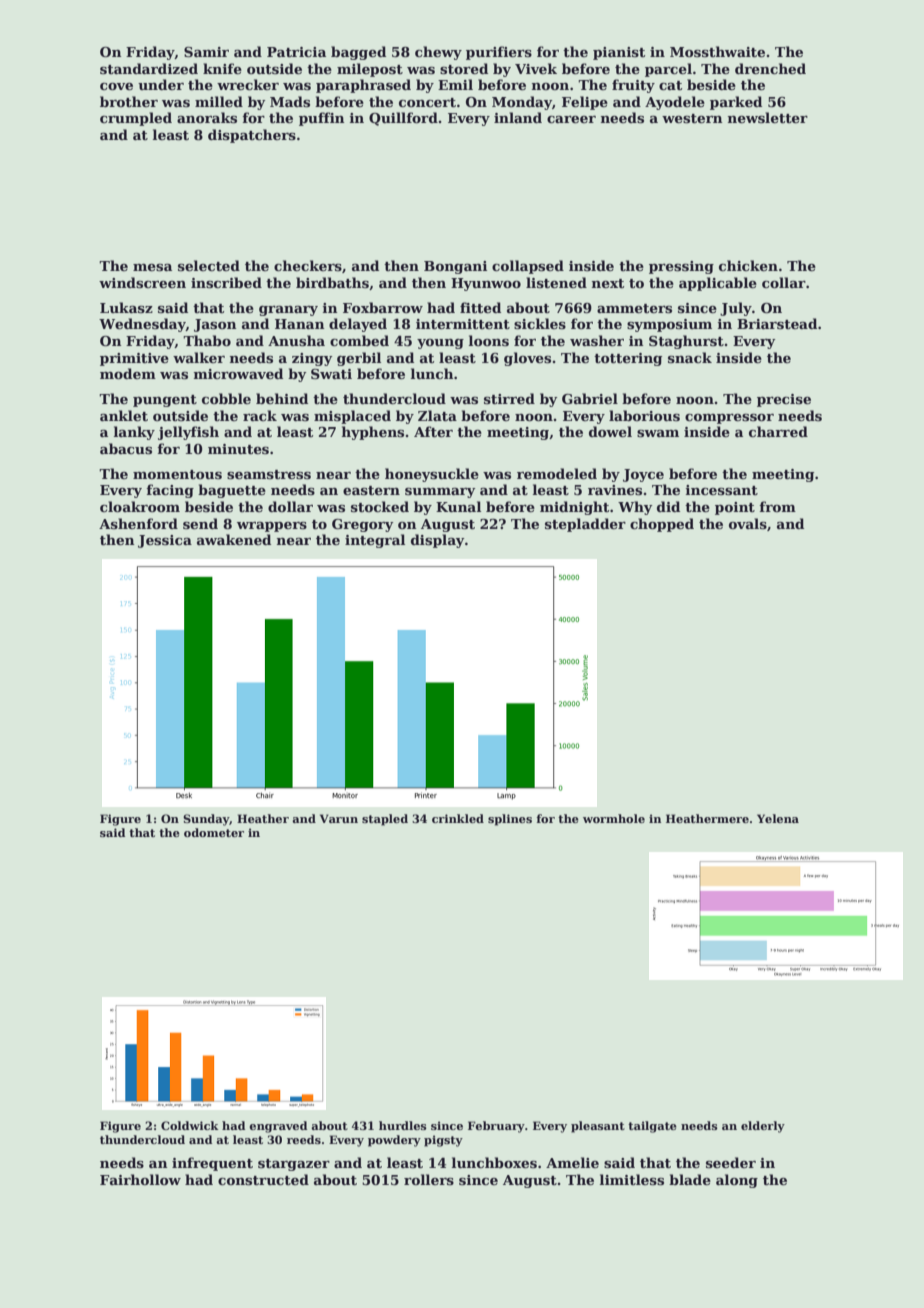 The image size is (924, 1308). What do you see at coordinates (458, 506) in the document?
I see `Kunal` at bounding box center [458, 506].
